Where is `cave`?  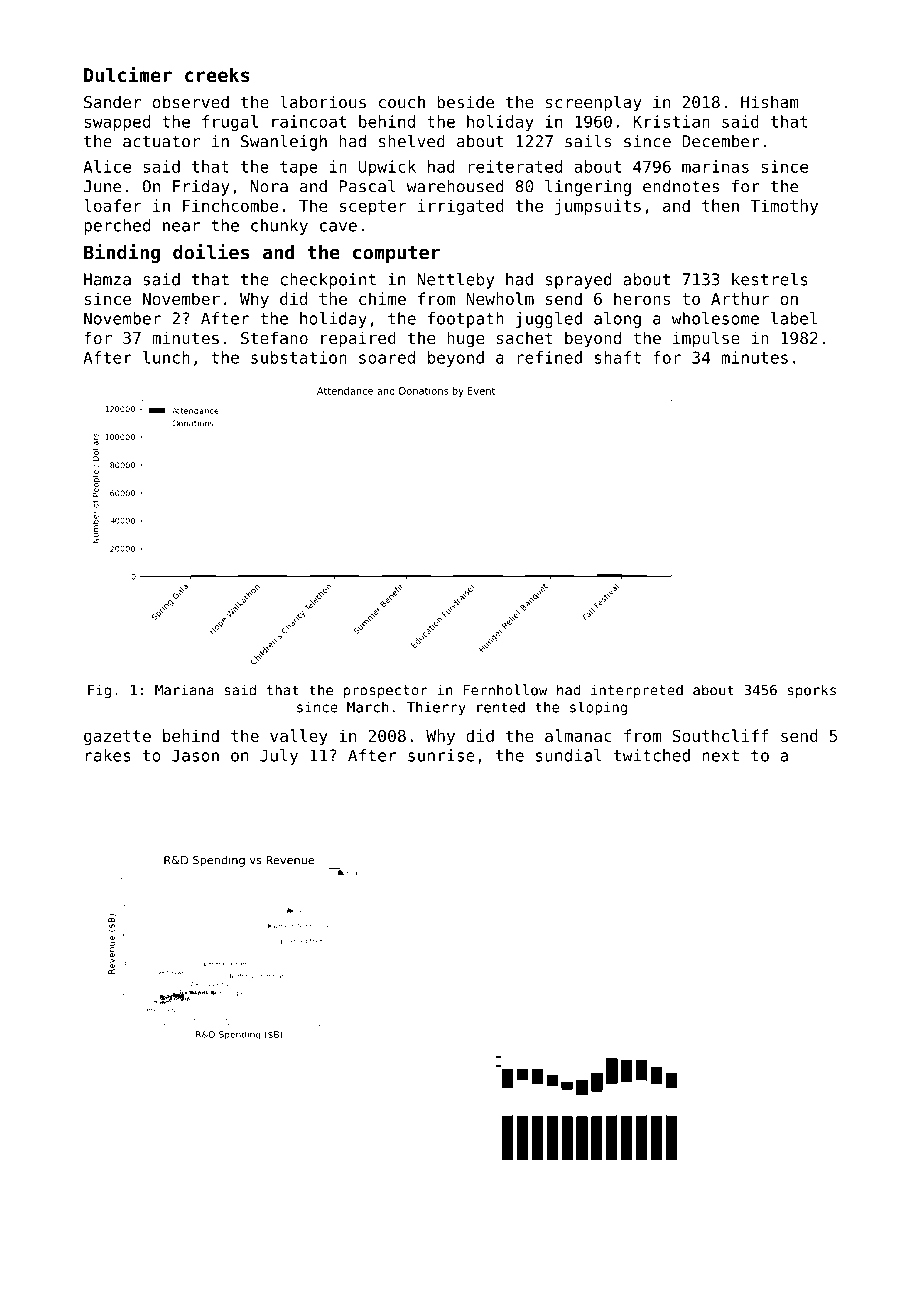
cave is located at coordinates (338, 227).
